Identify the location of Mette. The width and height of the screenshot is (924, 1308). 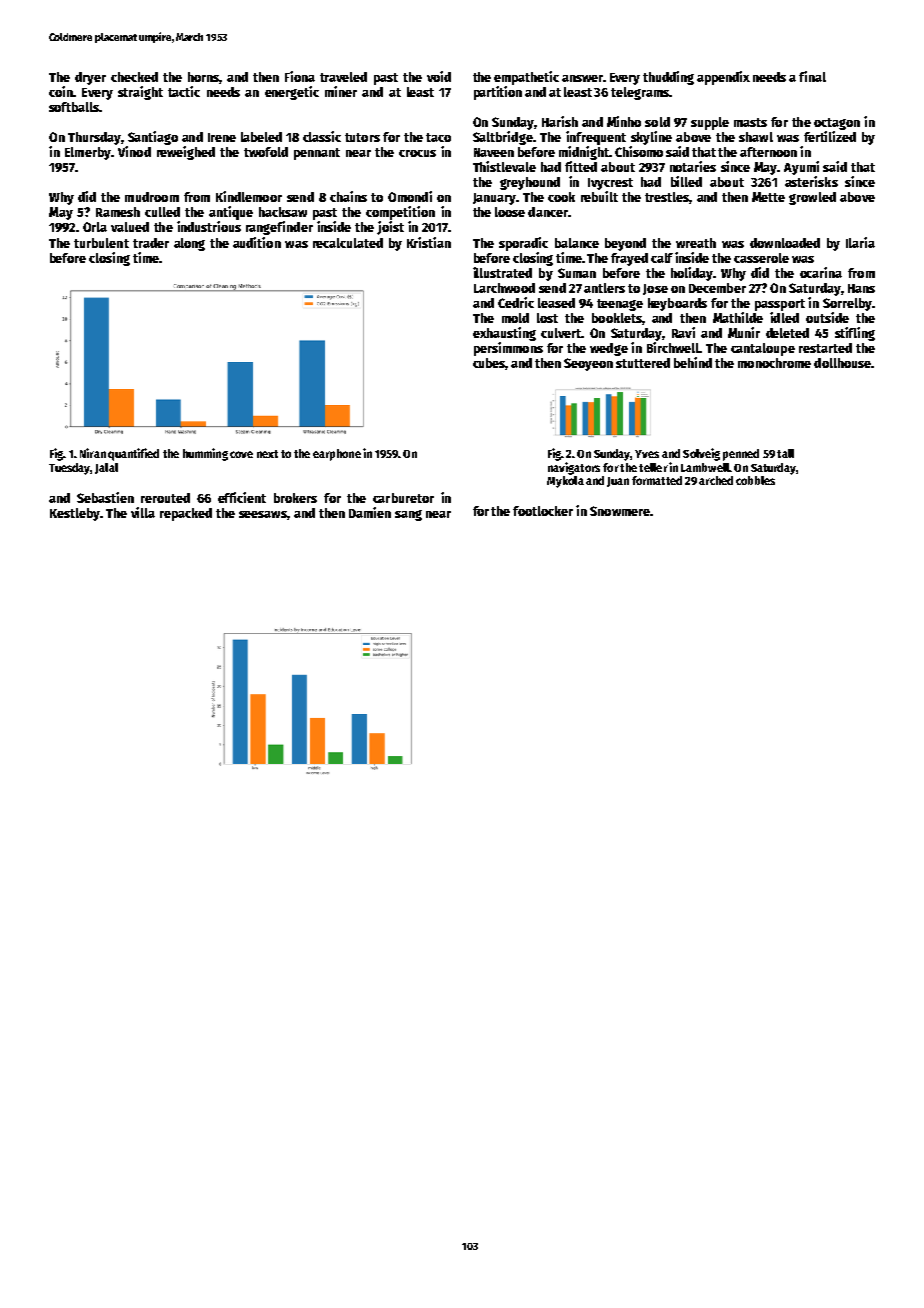
(768, 197).
